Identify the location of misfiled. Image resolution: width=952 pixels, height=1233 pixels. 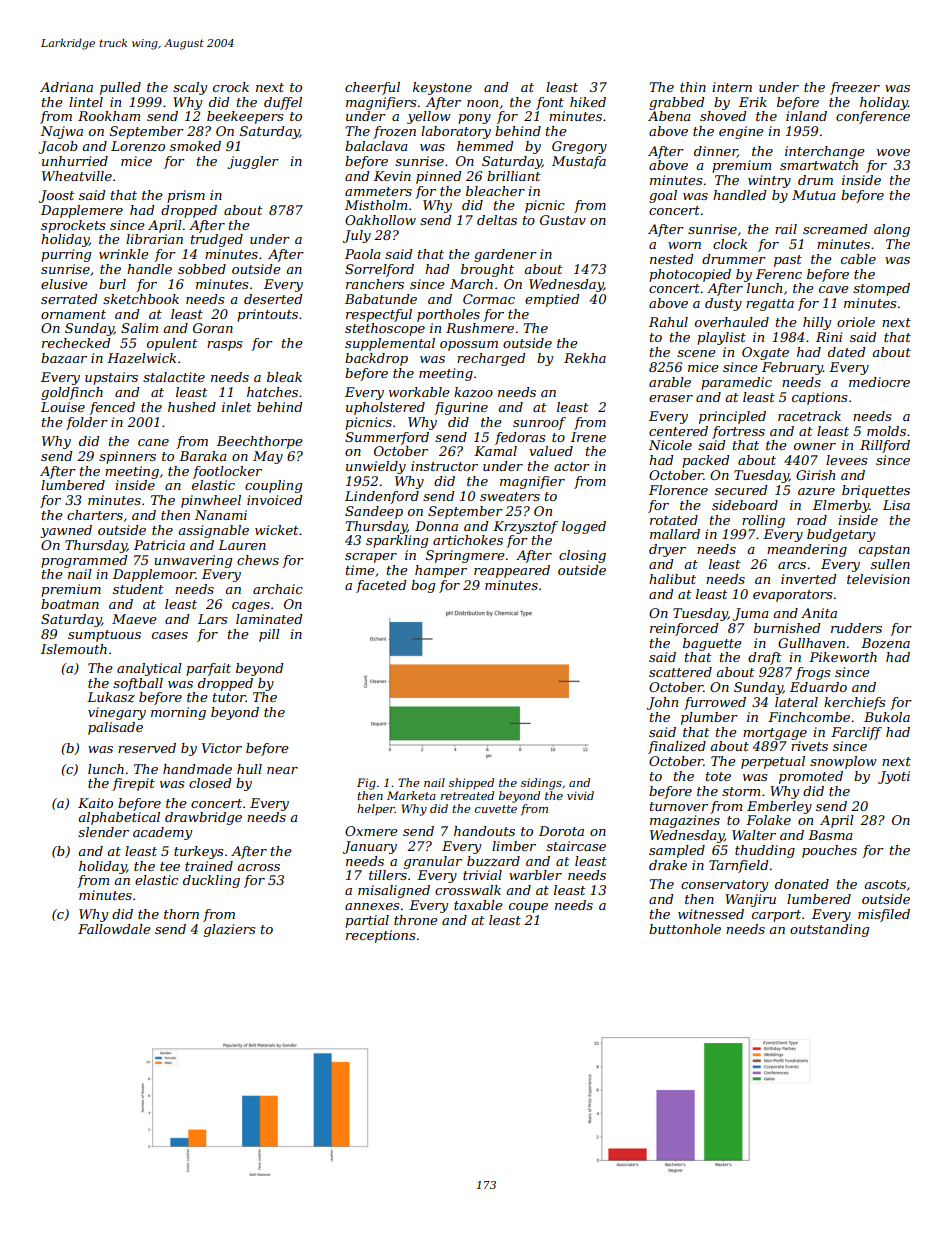
(884, 915).
